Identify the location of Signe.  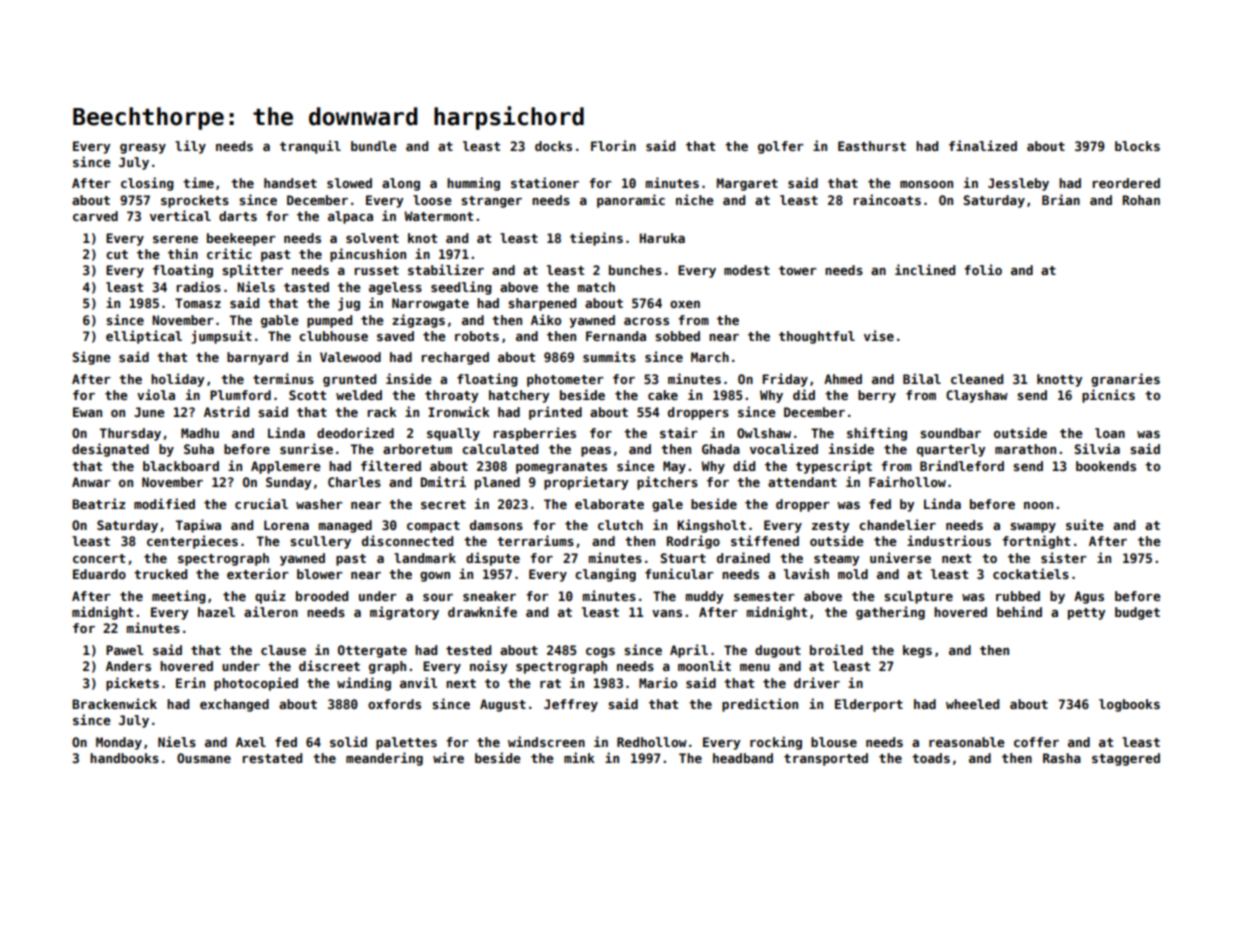
(92, 358).
